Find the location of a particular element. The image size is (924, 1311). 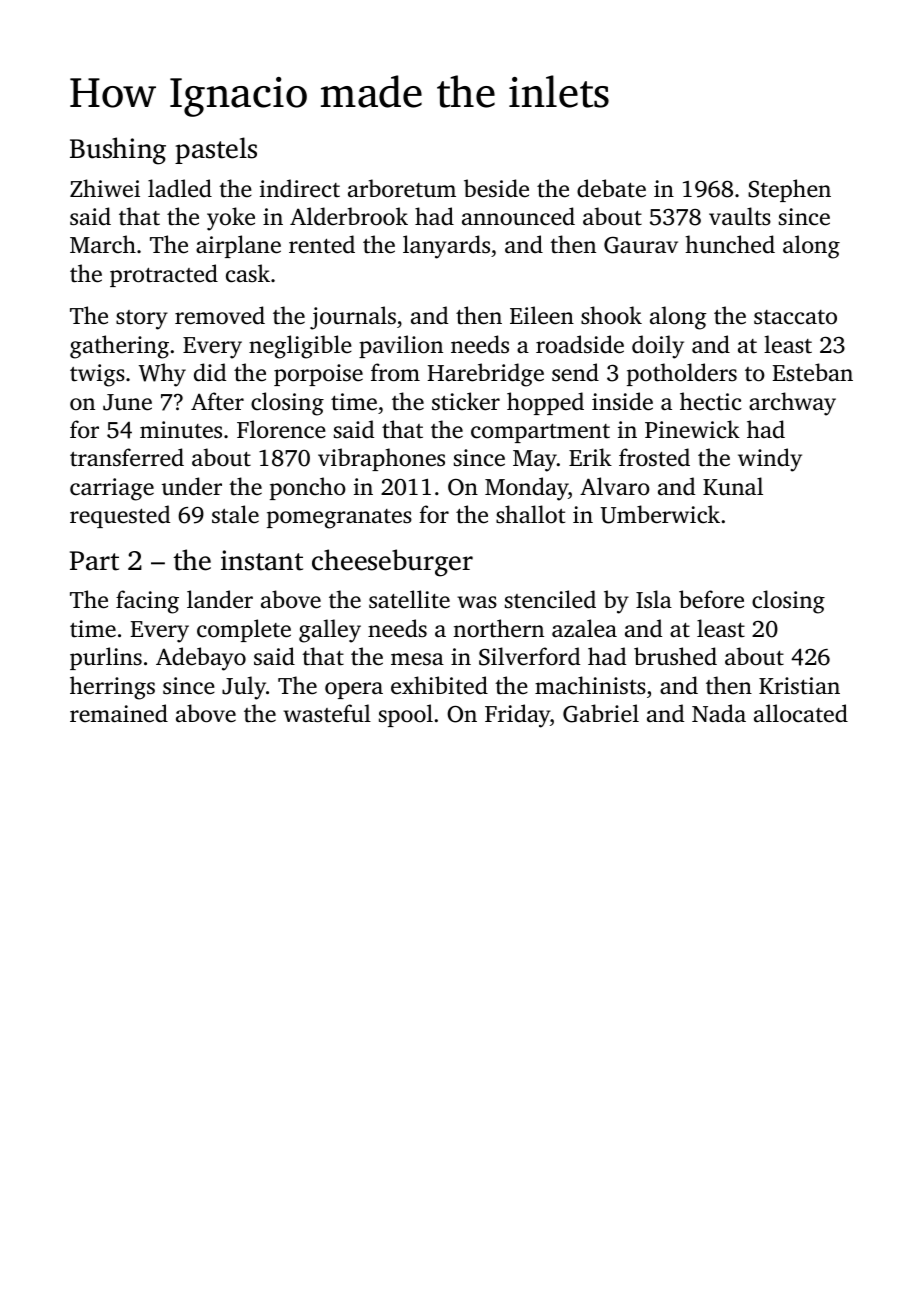

Nada is located at coordinates (719, 713).
